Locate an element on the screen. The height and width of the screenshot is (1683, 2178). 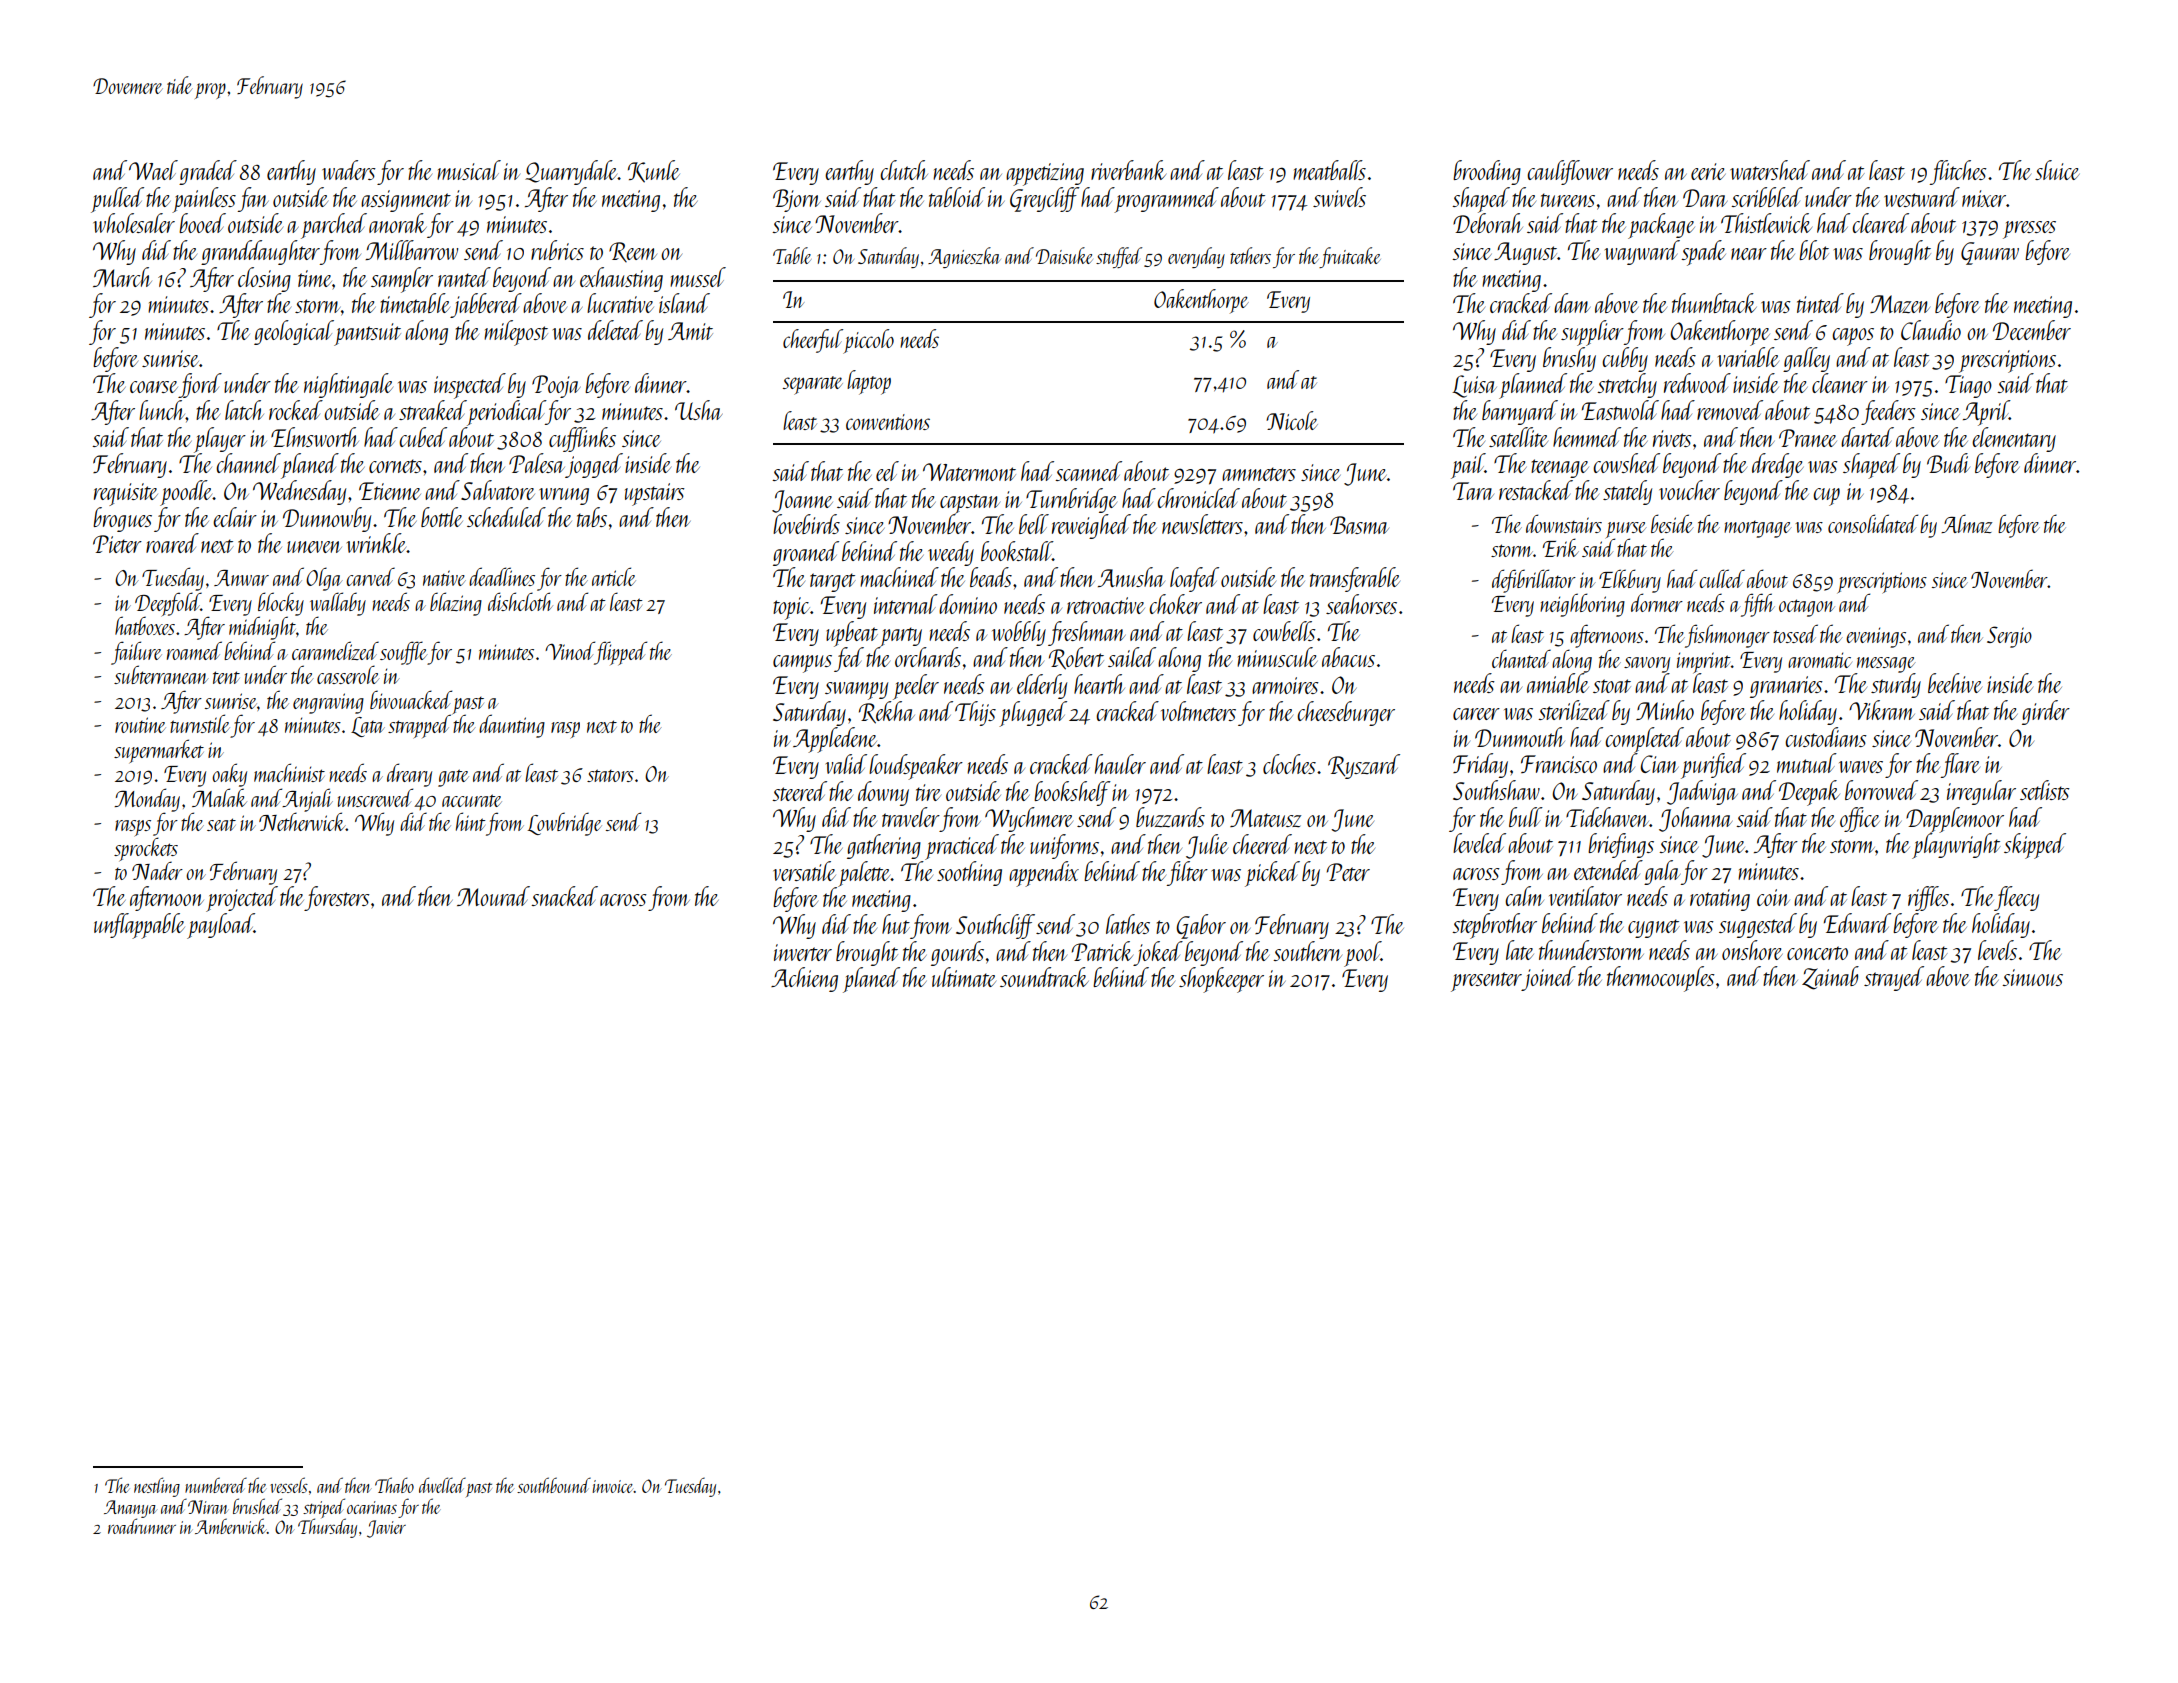
Zainab is located at coordinates (1830, 978).
